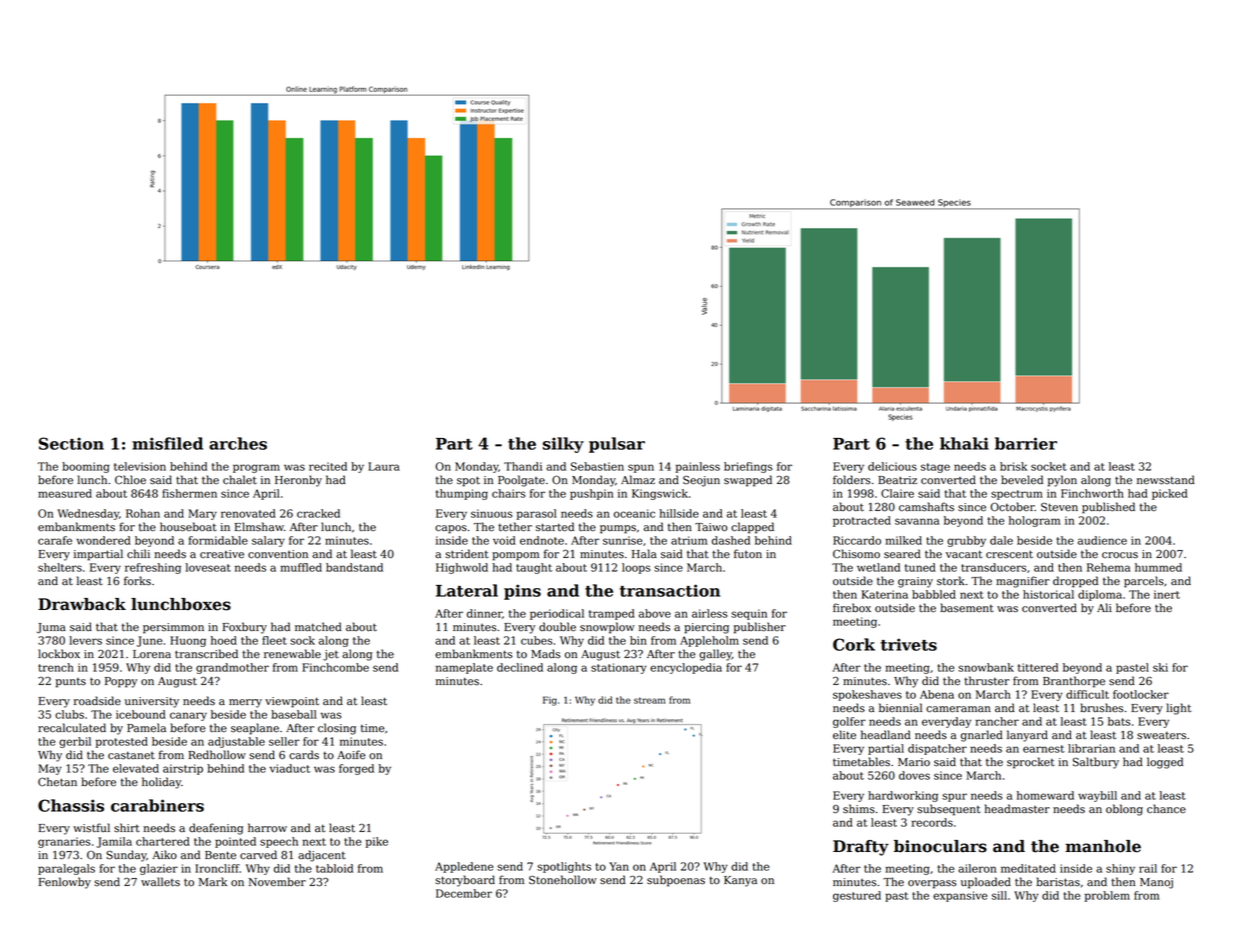 The image size is (1233, 952). Describe the element at coordinates (377, 842) in the screenshot. I see `pike` at that location.
